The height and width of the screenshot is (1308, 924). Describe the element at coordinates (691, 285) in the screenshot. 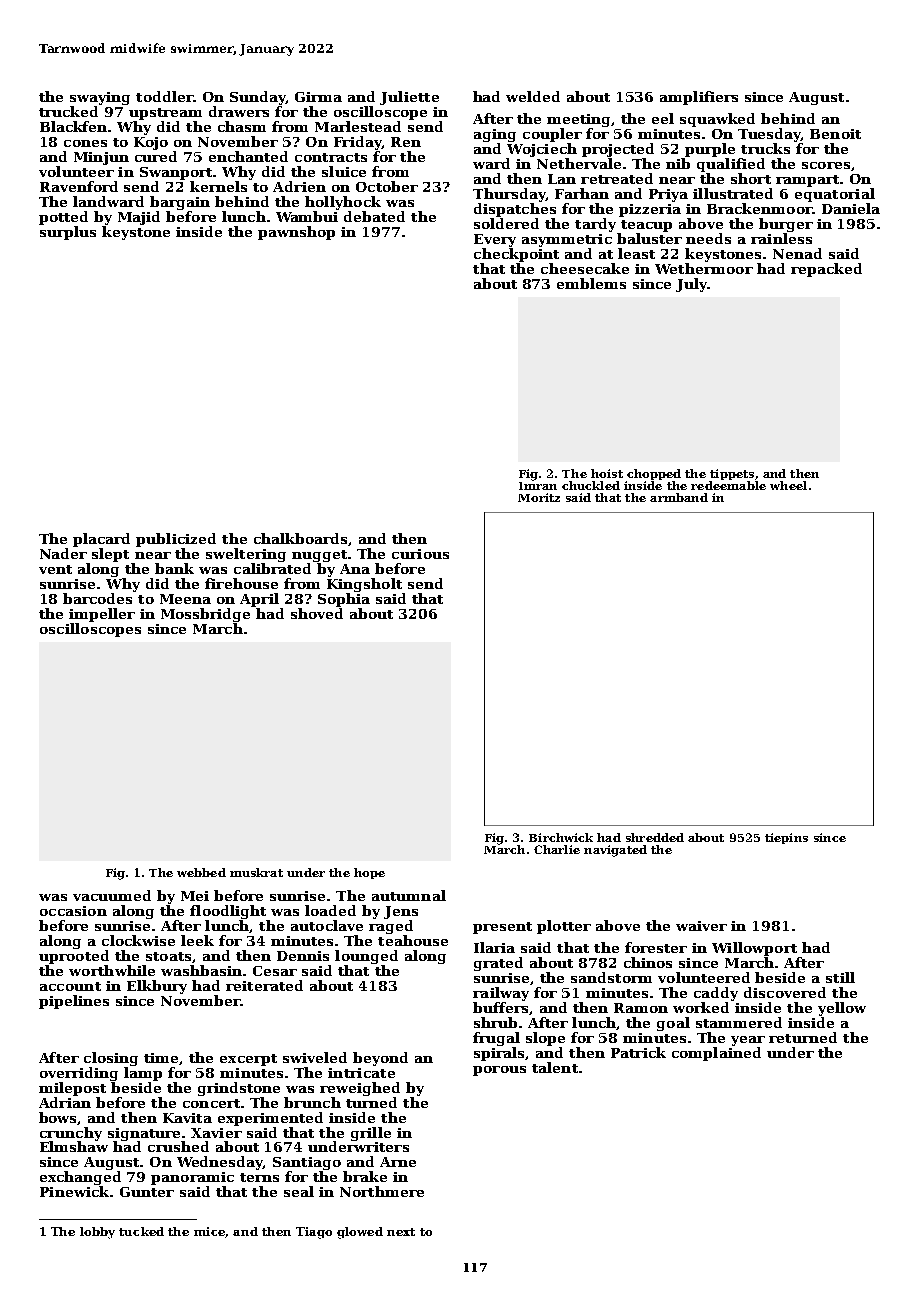

I see `July` at that location.
